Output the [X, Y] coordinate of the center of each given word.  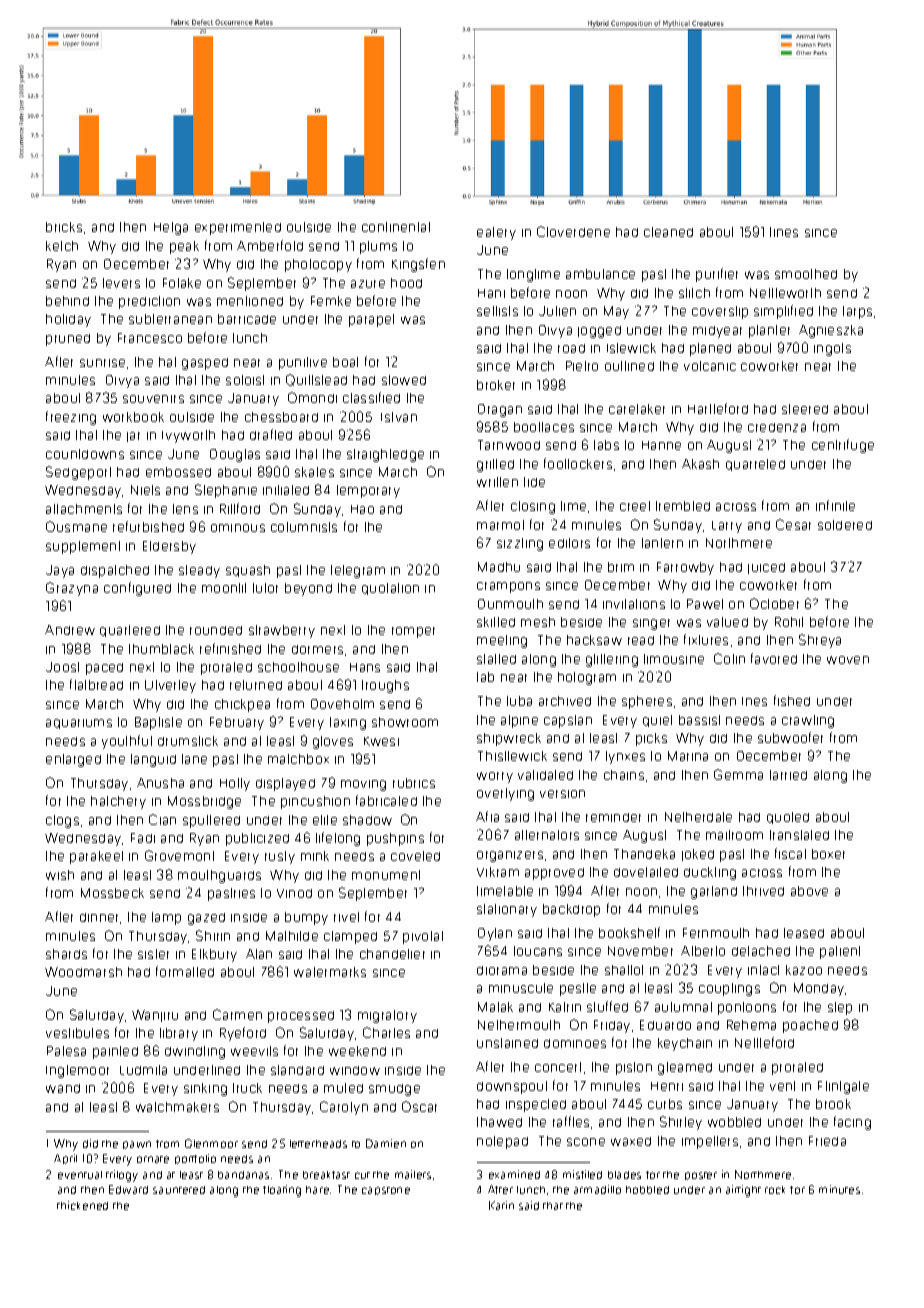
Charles [386, 1032]
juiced [766, 568]
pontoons [747, 1008]
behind [67, 301]
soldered [845, 525]
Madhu [499, 567]
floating [282, 1191]
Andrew [70, 630]
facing [852, 1123]
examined [514, 1174]
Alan [259, 954]
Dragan [500, 410]
